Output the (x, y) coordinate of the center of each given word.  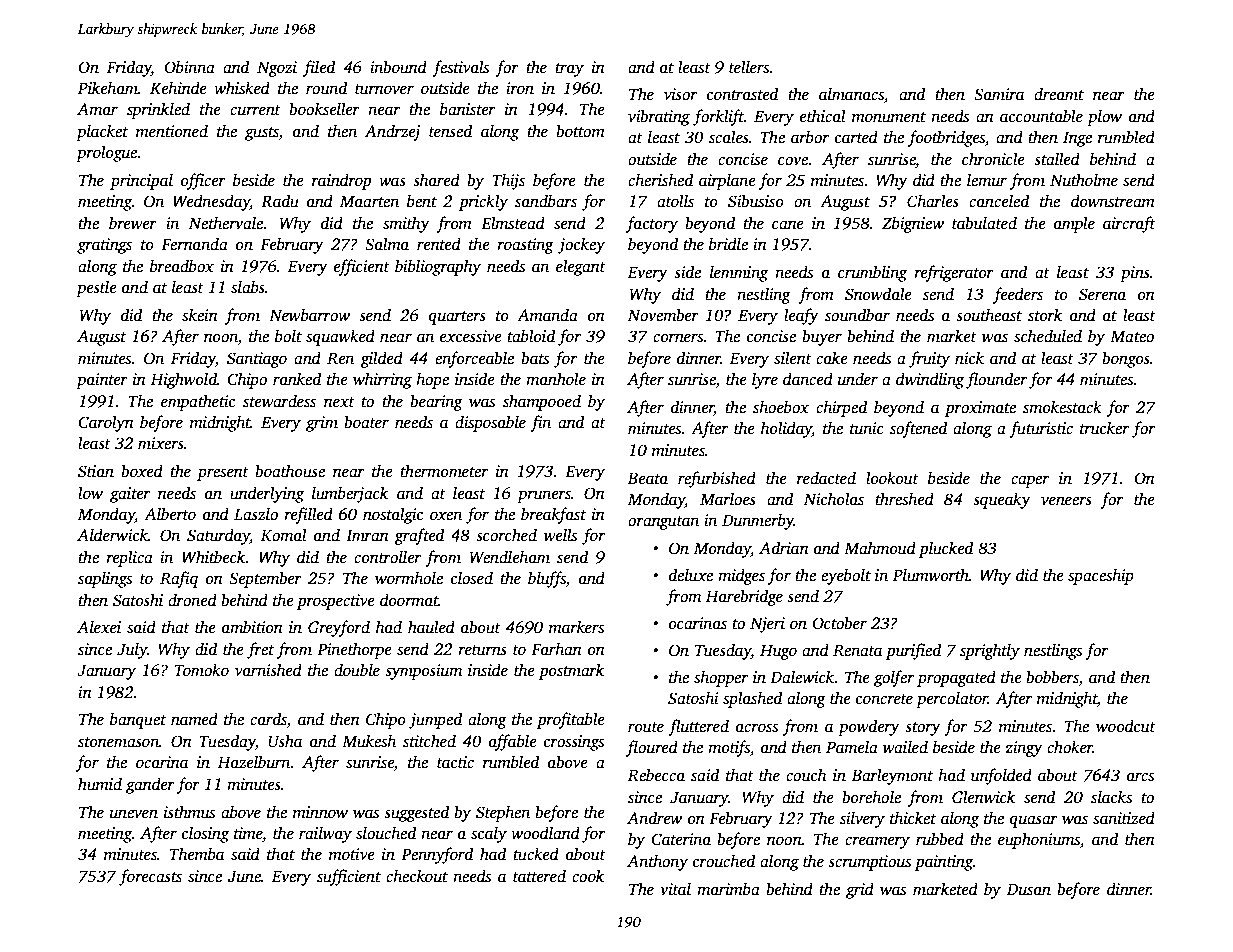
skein (200, 315)
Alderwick (112, 535)
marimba (728, 889)
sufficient (349, 877)
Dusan (1029, 889)
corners (678, 338)
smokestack (1062, 407)
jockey (581, 245)
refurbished (717, 479)
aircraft (1129, 224)
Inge (1077, 139)
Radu (280, 201)
